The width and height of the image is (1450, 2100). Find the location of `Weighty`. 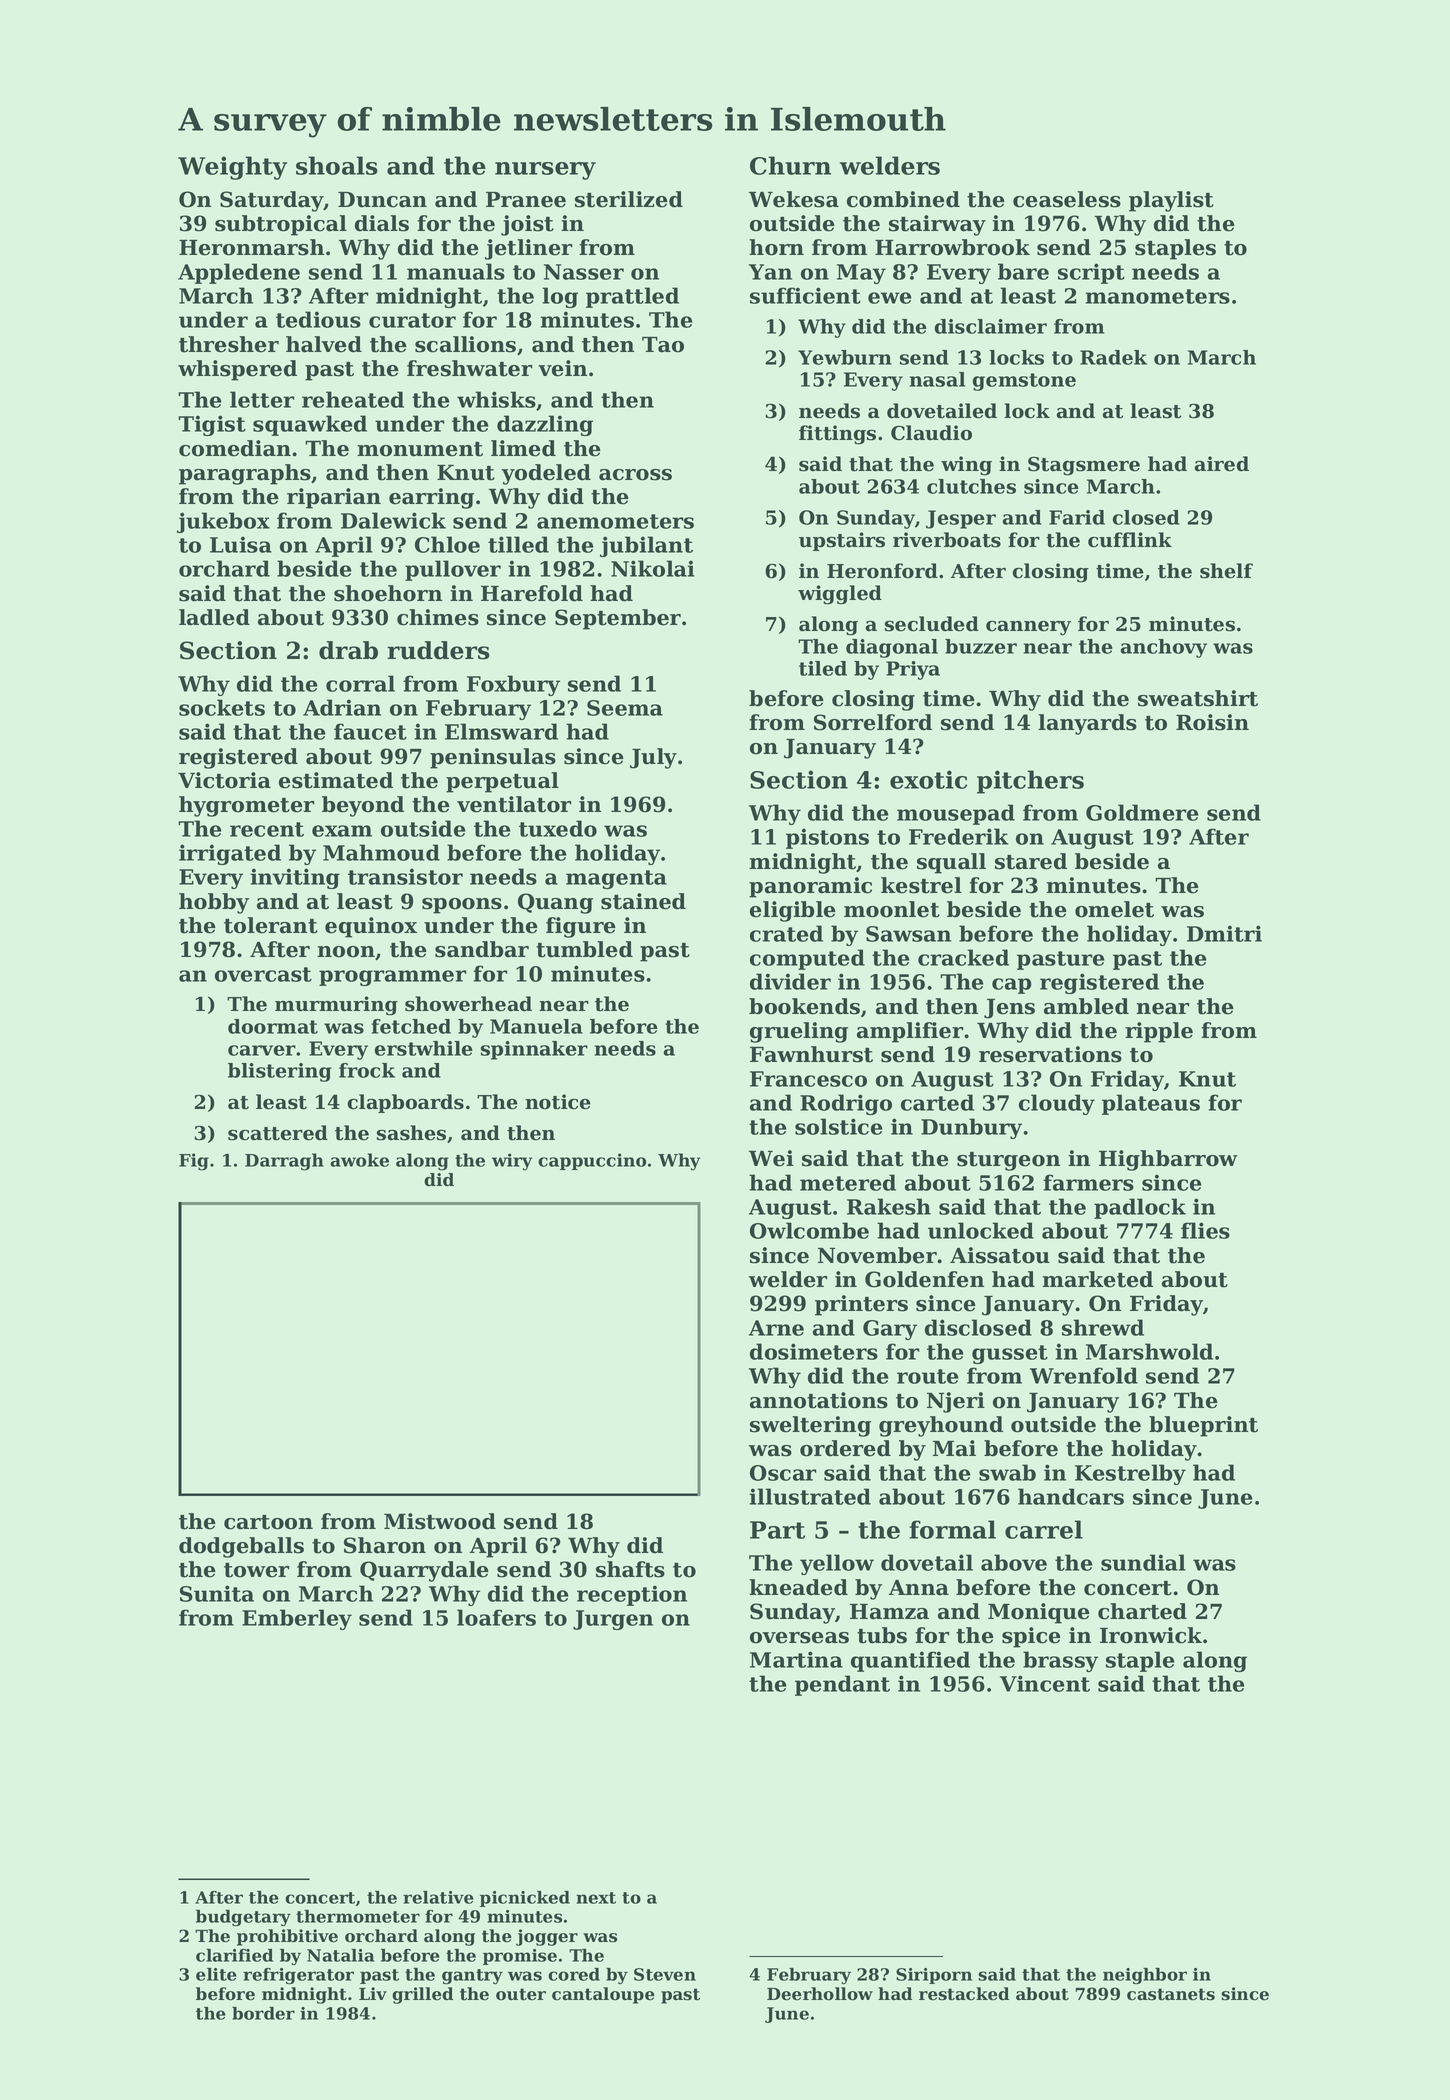

Weighty is located at coordinates (232, 168).
